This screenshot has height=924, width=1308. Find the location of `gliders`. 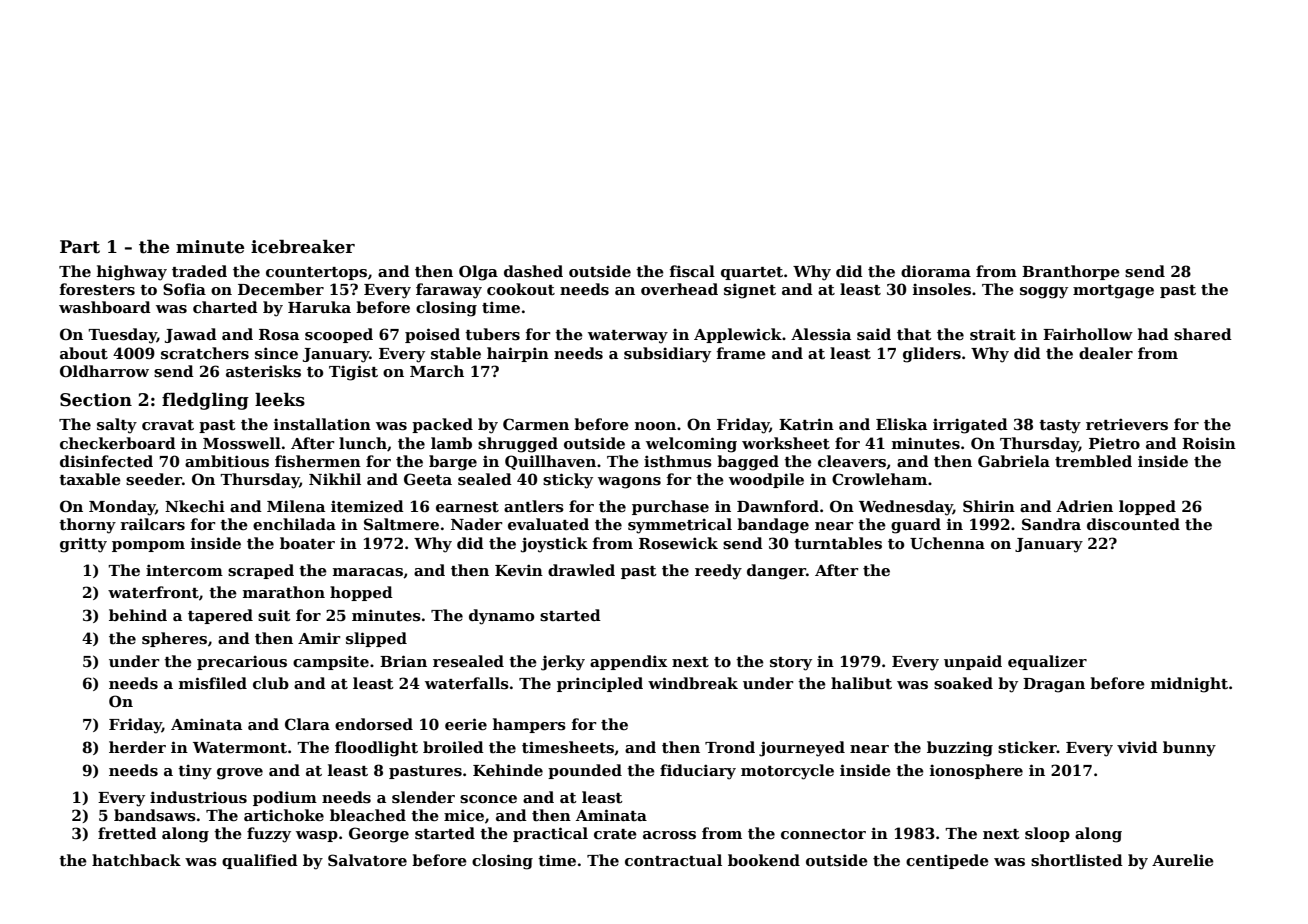

gliders is located at coordinates (932, 355).
